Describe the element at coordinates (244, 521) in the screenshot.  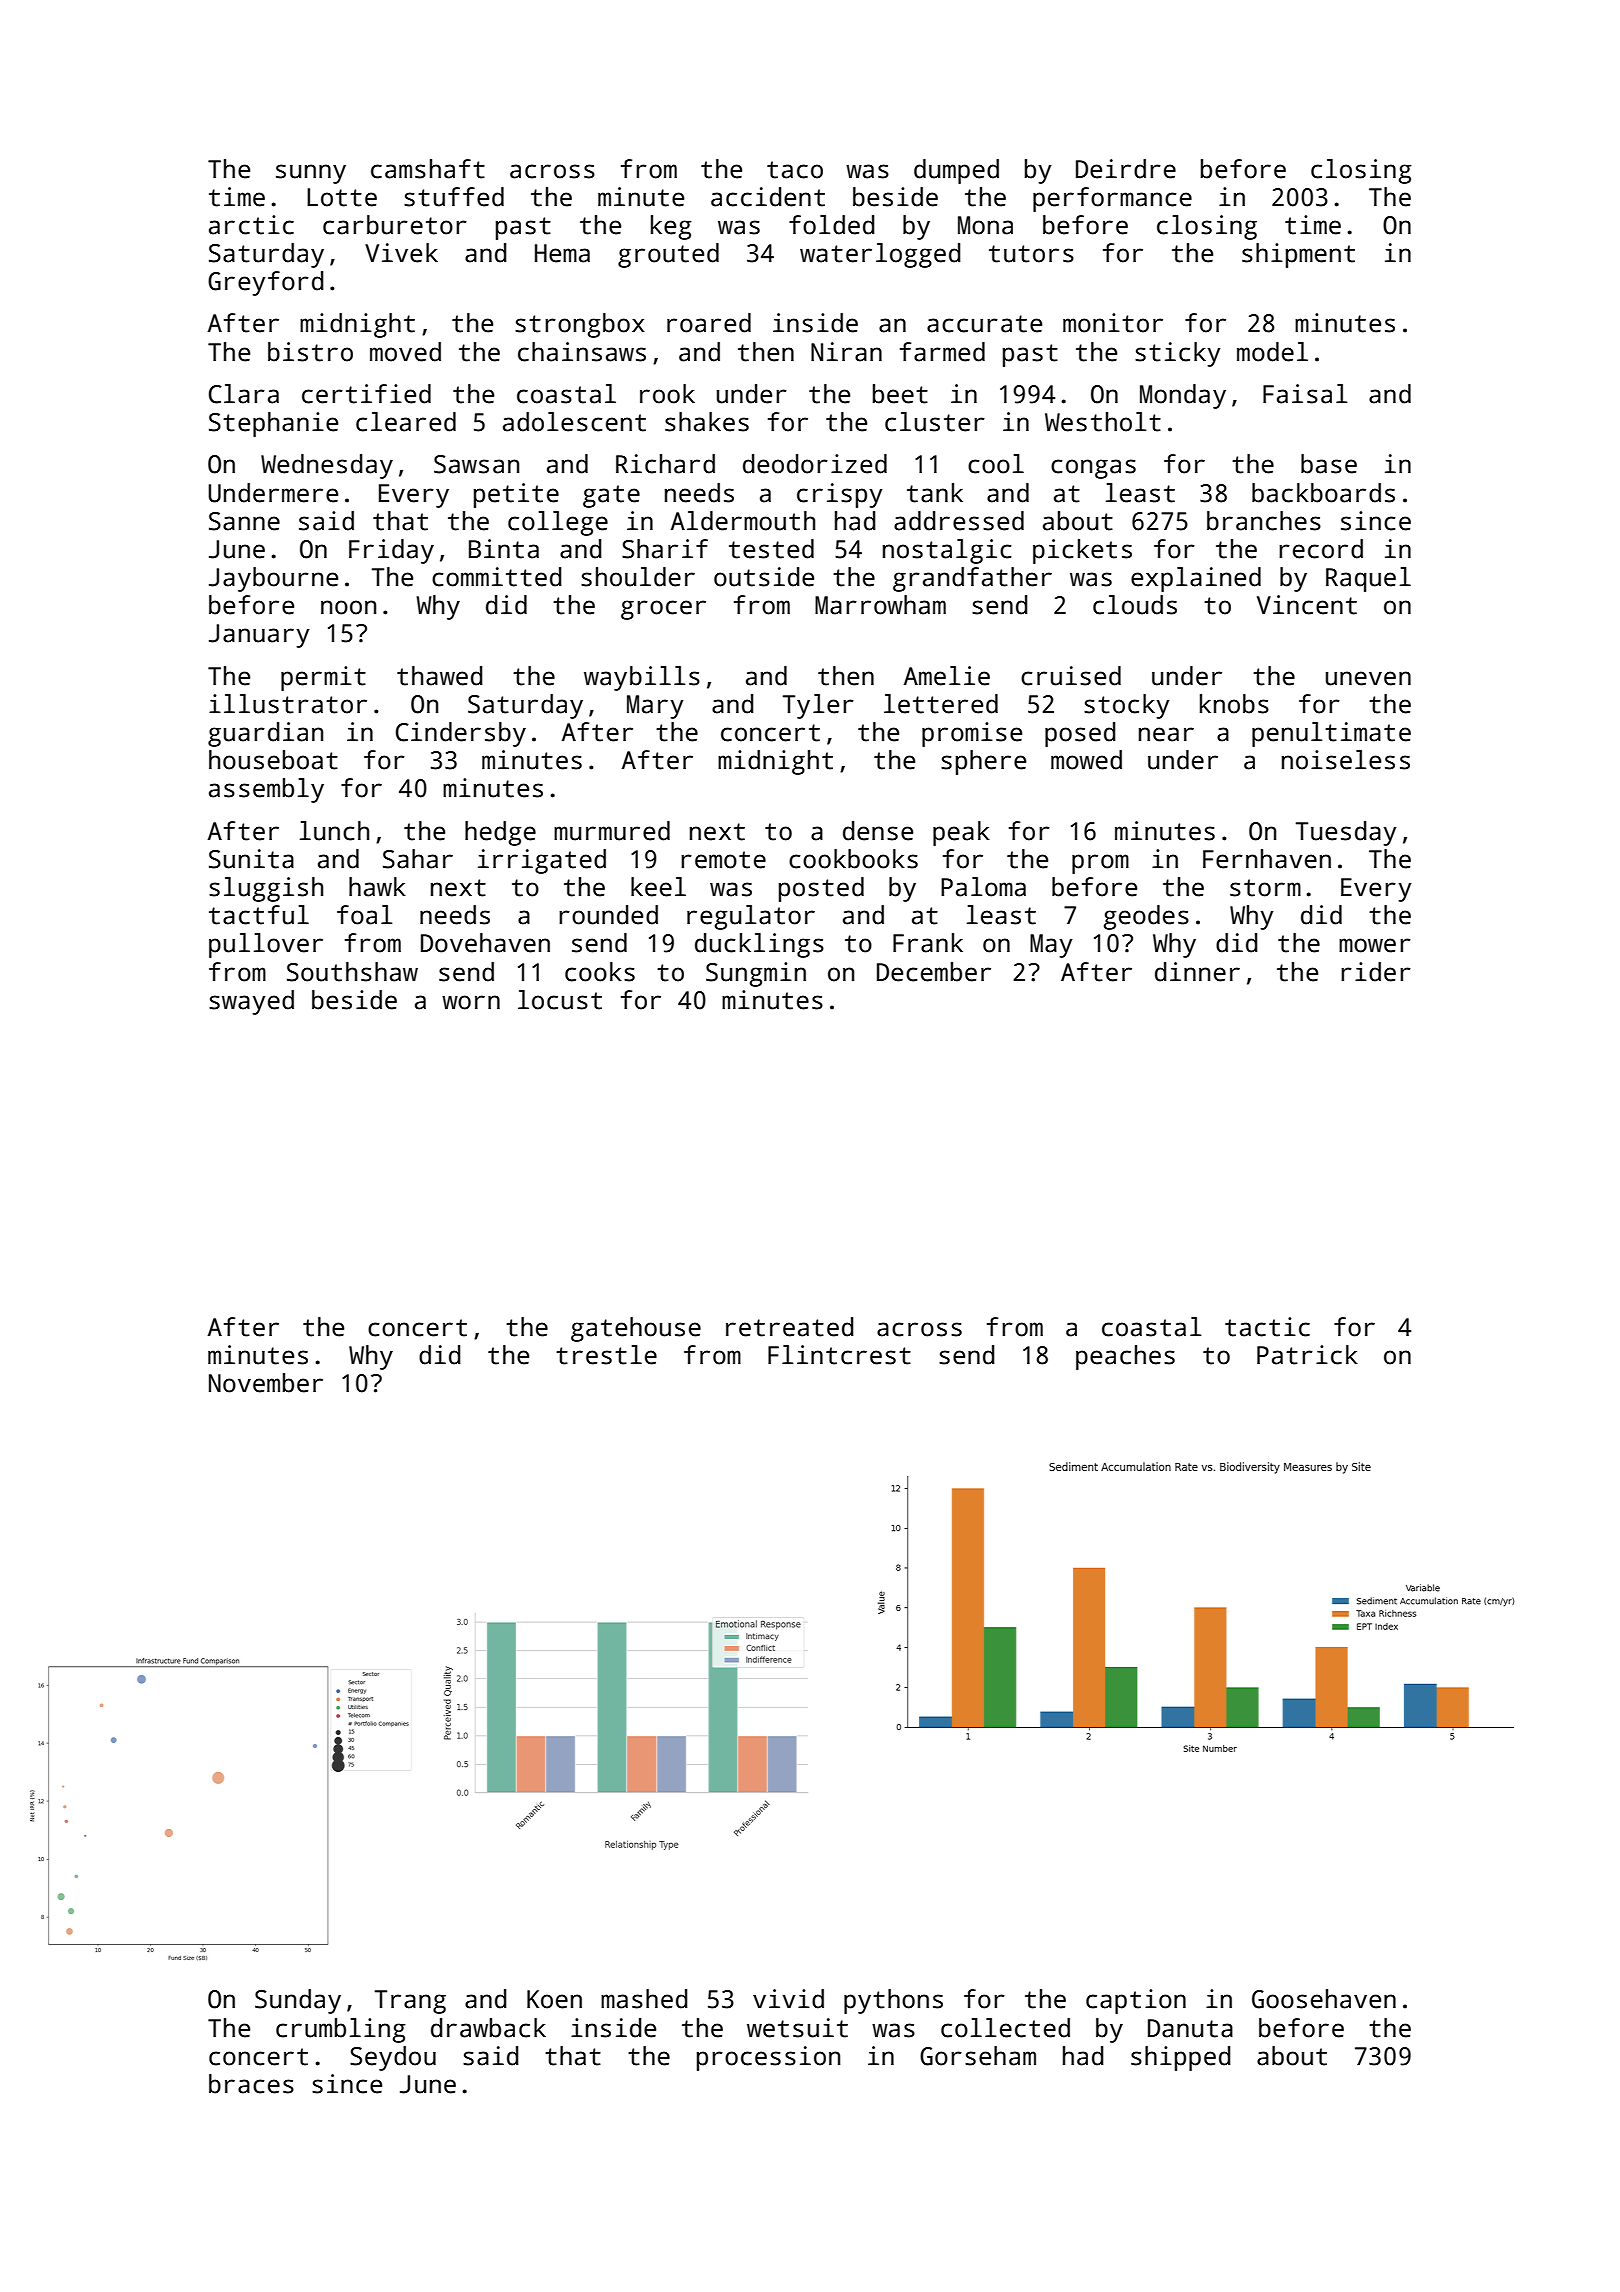
I see `Sanne` at that location.
